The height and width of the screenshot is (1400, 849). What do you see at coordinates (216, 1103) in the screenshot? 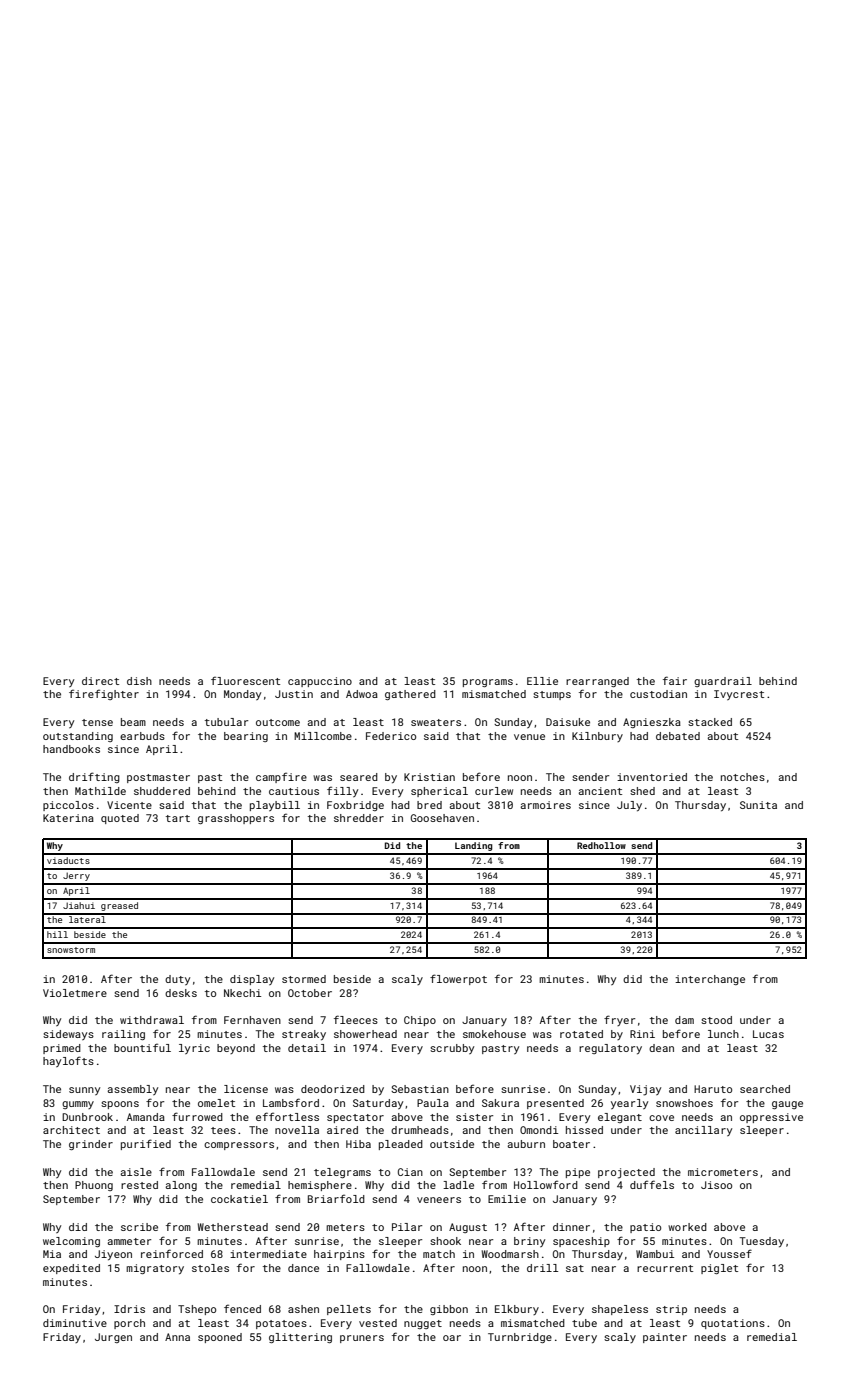
I see `omelet` at bounding box center [216, 1103].
